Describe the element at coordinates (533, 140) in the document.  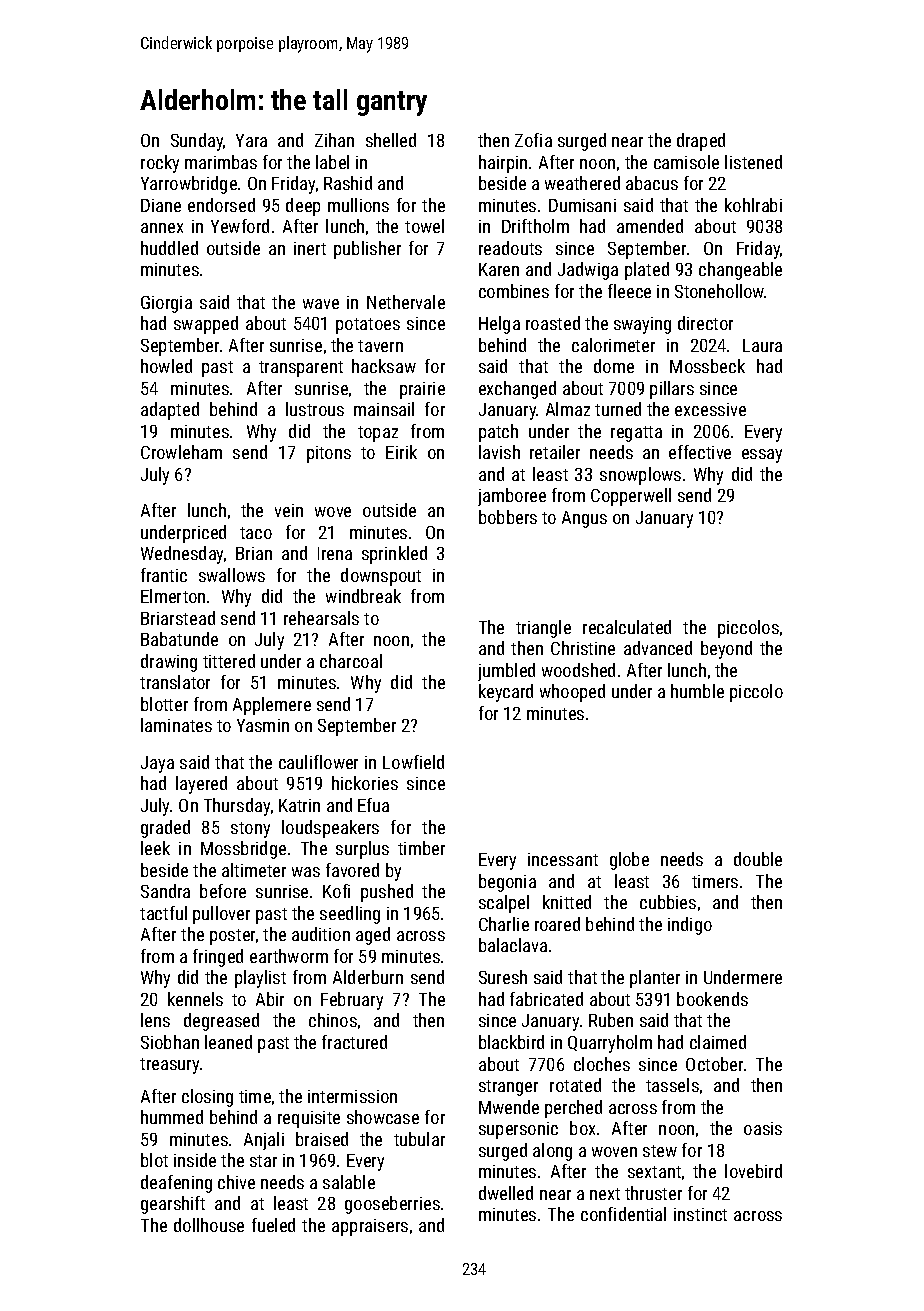
I see `Zofia` at that location.
